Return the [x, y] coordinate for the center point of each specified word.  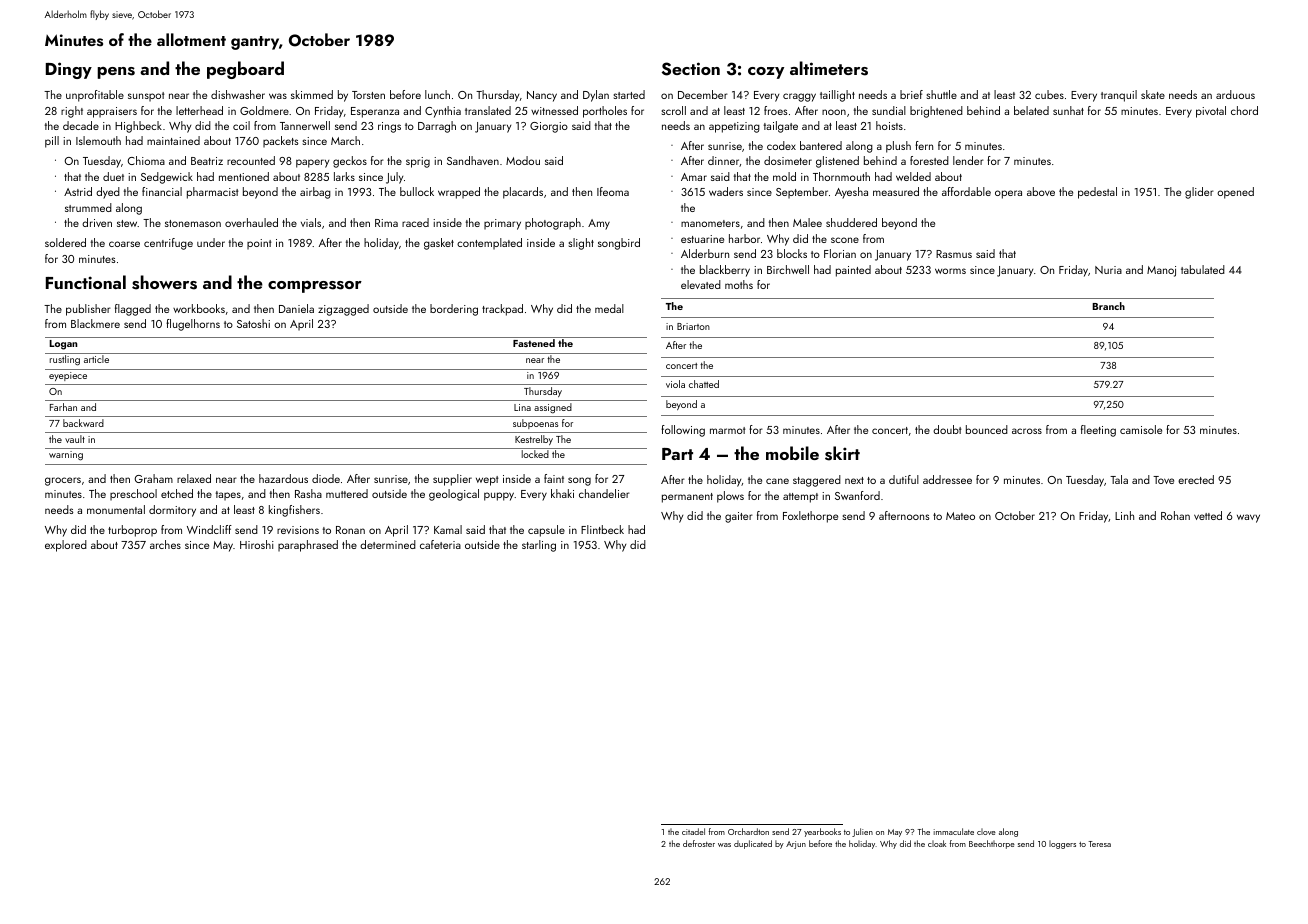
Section [691, 69]
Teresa [1099, 844]
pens [116, 73]
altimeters [829, 68]
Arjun [796, 845]
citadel [693, 831]
